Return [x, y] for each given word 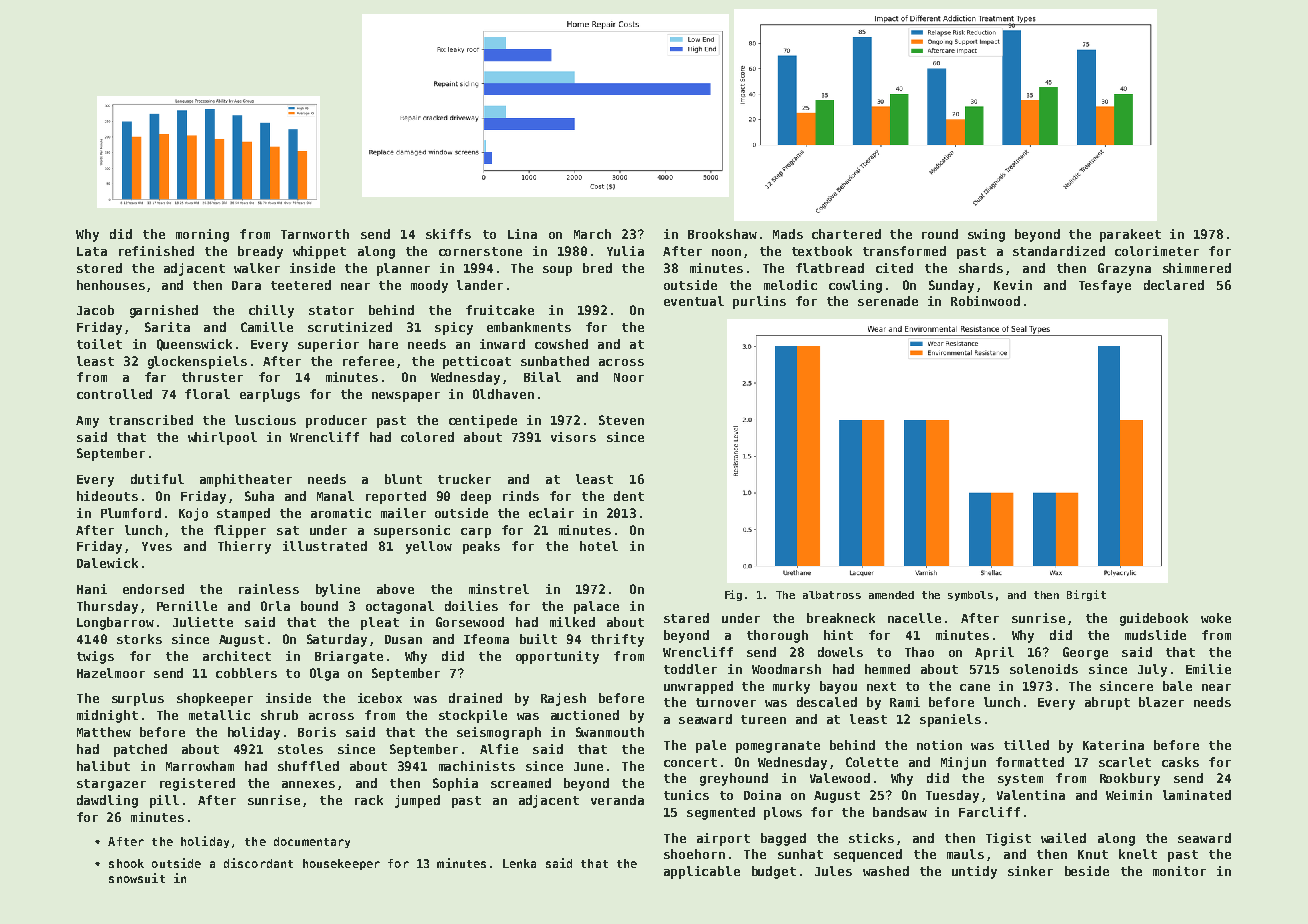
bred [597, 268]
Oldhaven [503, 394]
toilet [99, 344]
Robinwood [985, 301]
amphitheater [246, 480]
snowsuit [137, 878]
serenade [888, 301]
